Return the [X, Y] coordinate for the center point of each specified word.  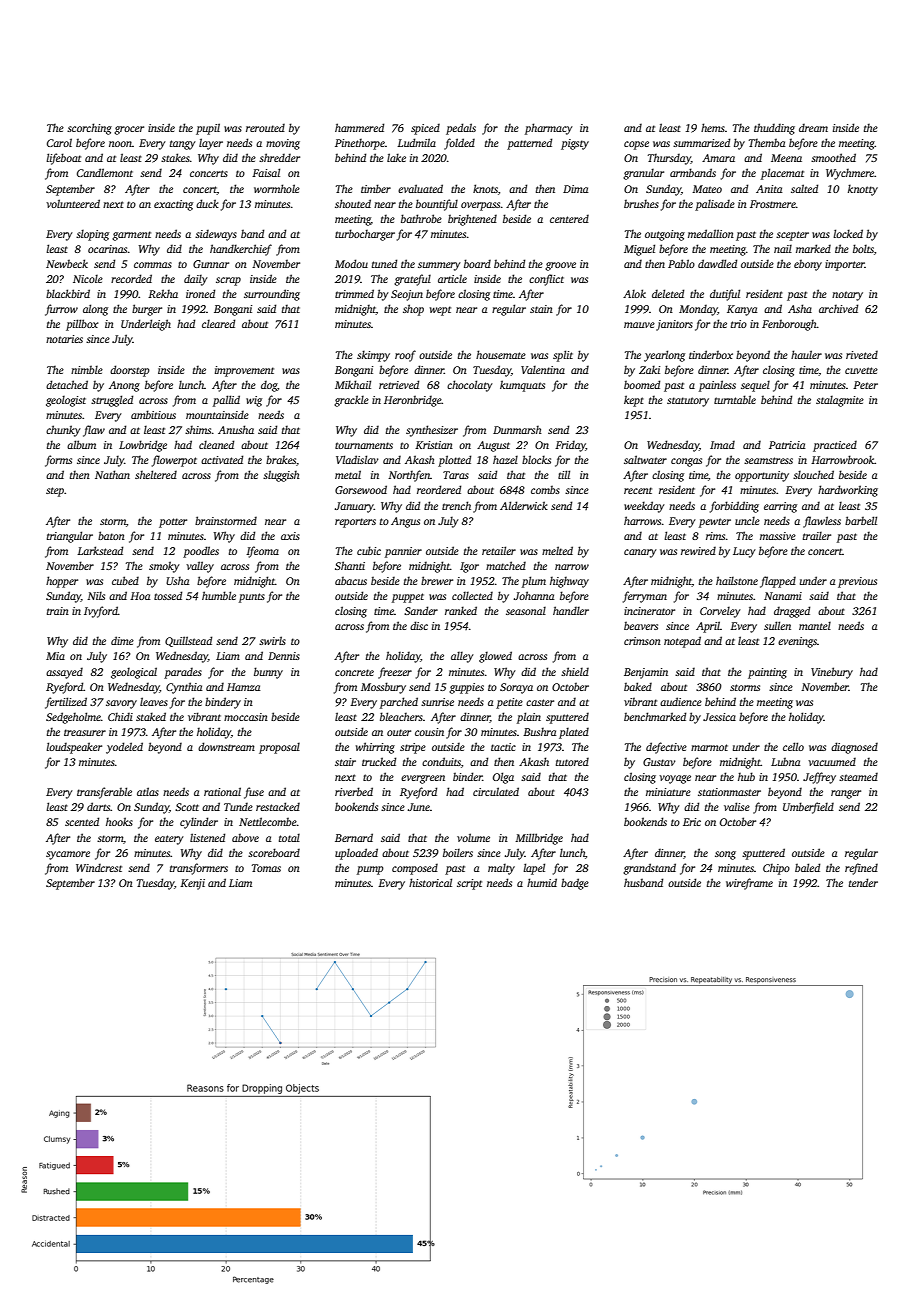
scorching [89, 129]
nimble [87, 369]
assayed [64, 673]
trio [739, 324]
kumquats [522, 386]
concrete [354, 672]
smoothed [833, 157]
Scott [187, 807]
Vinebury [832, 673]
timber [376, 188]
